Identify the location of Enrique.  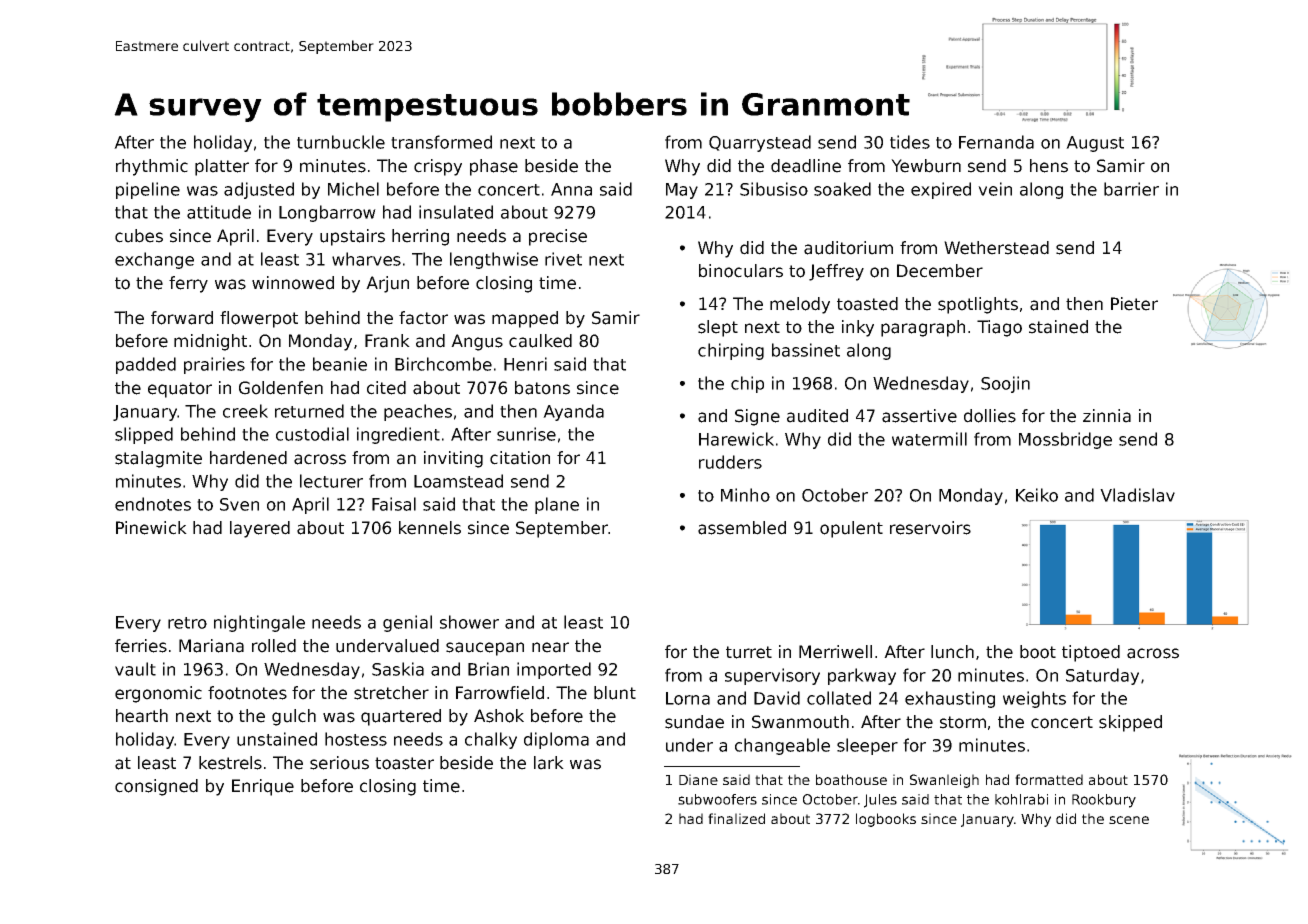
(263, 787).
